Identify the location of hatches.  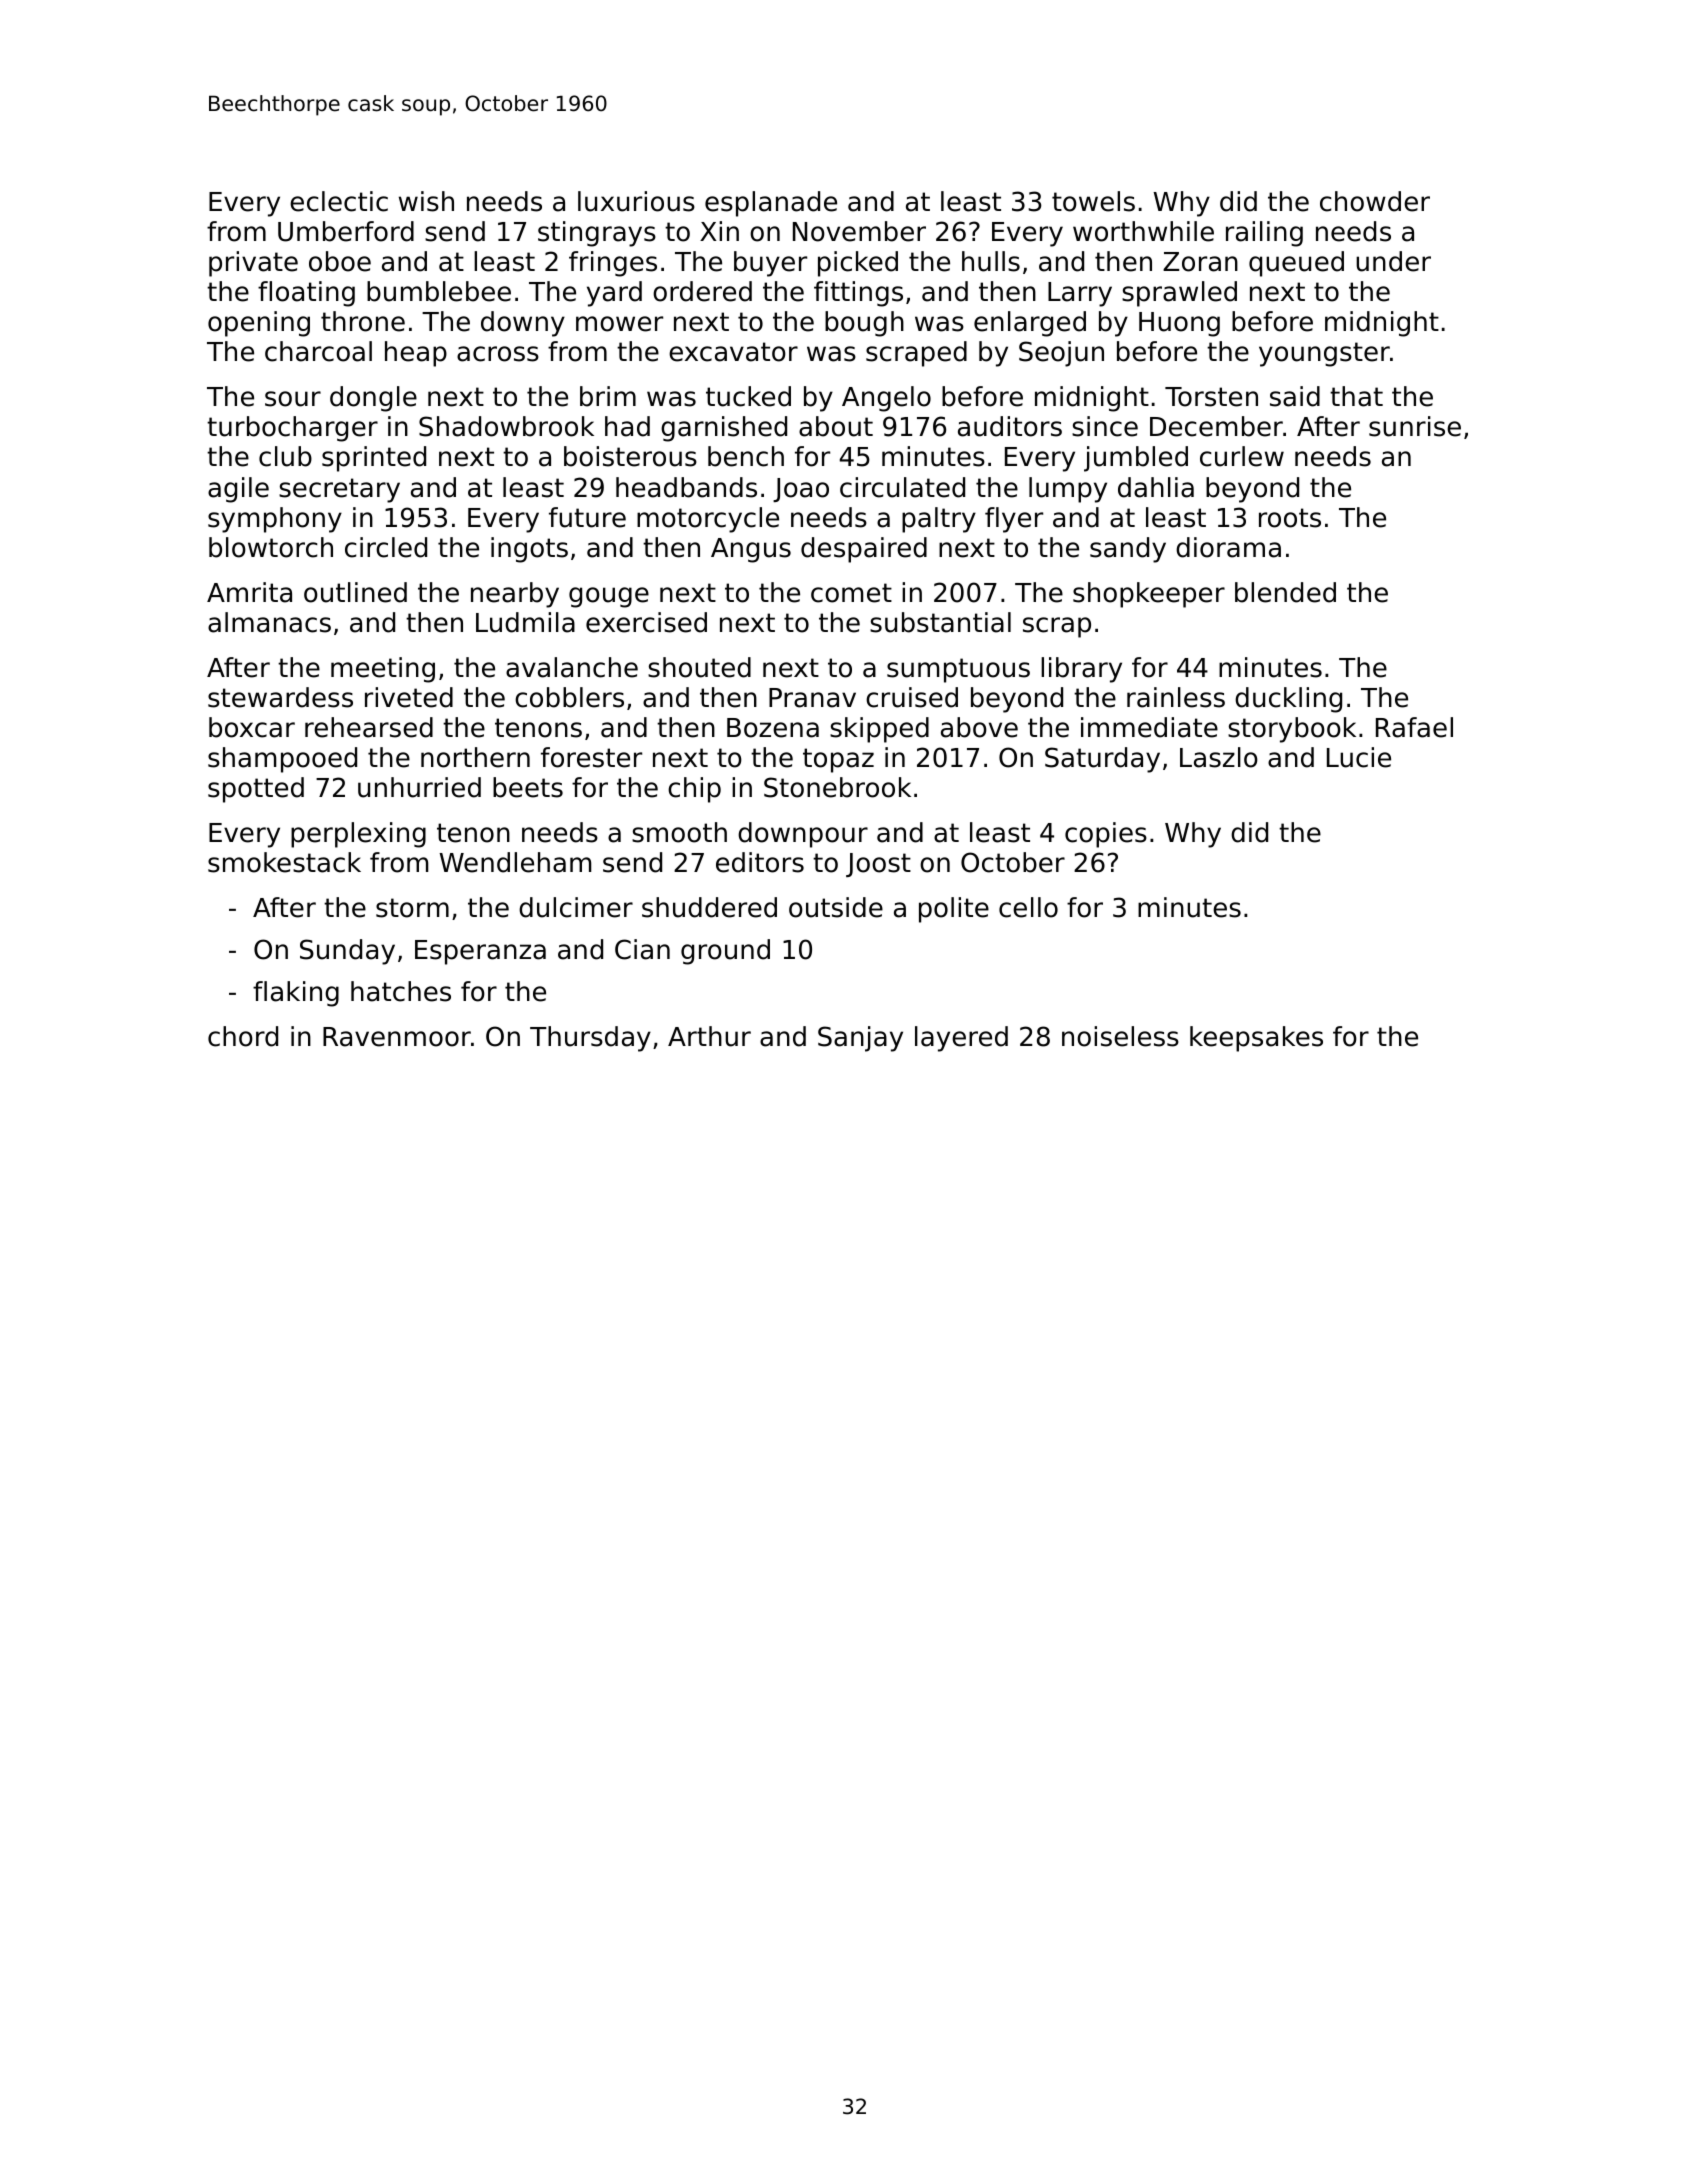
(401, 991).
